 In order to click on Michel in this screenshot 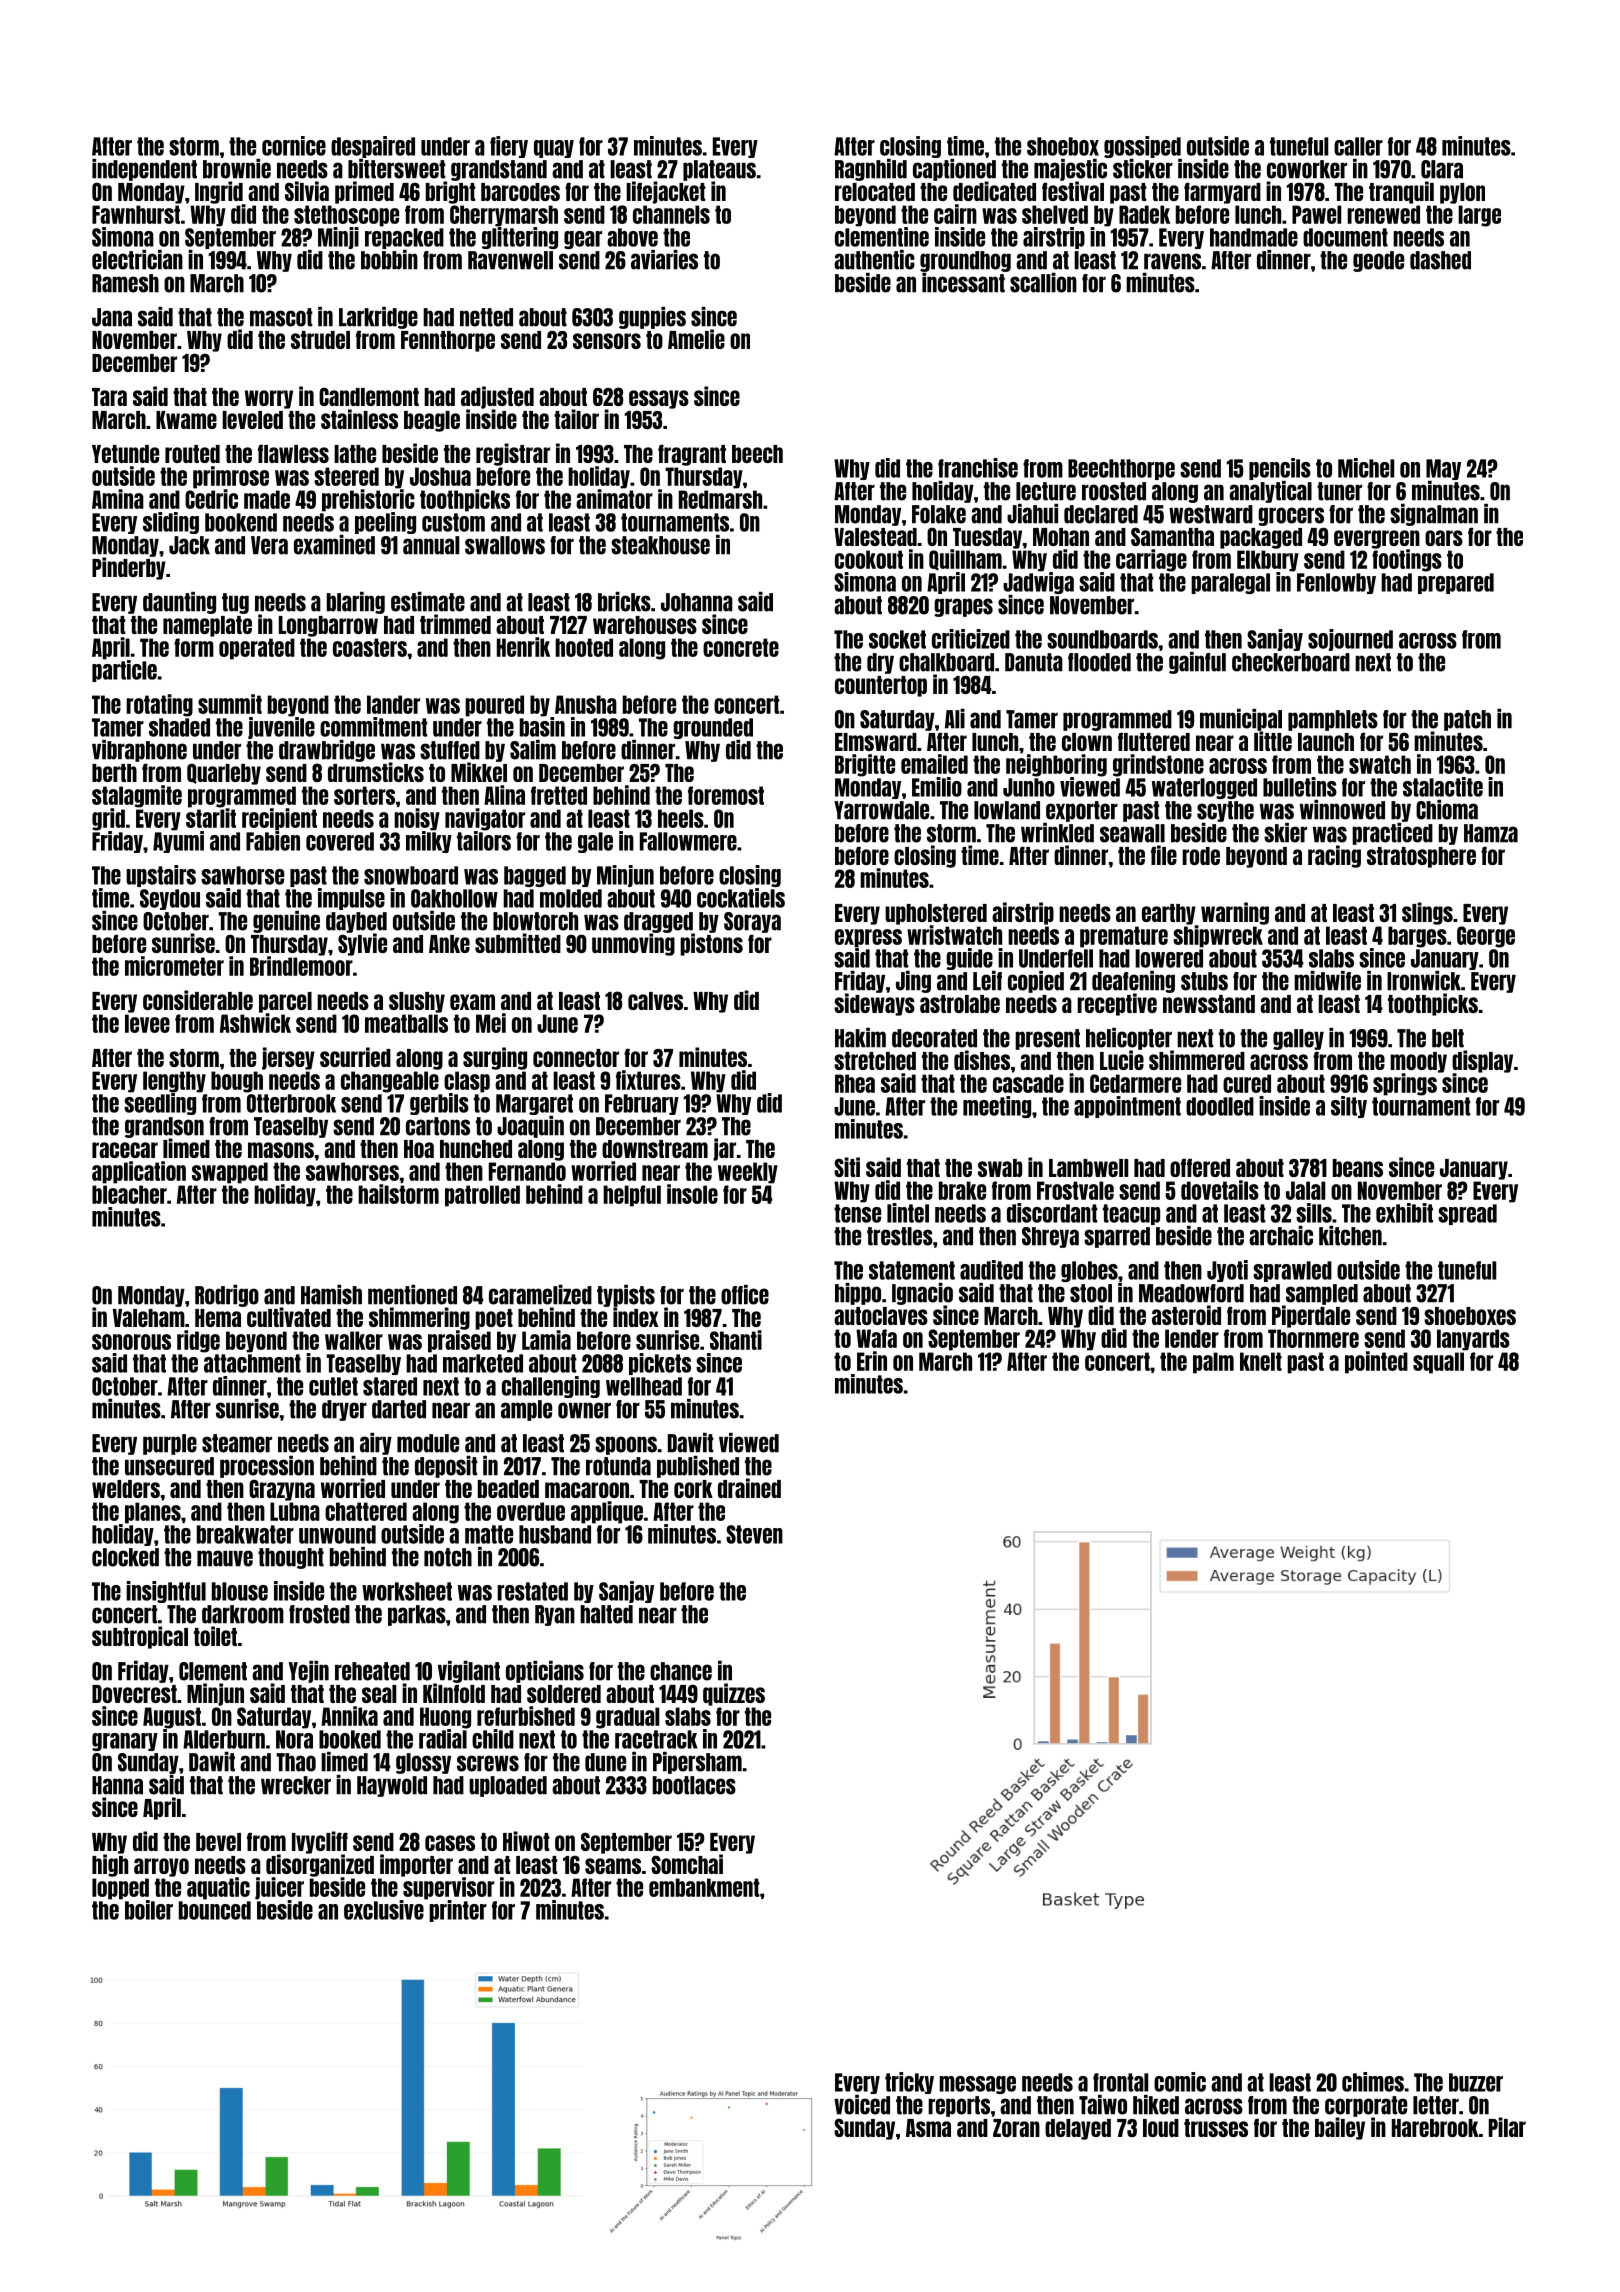, I will do `click(1366, 468)`.
